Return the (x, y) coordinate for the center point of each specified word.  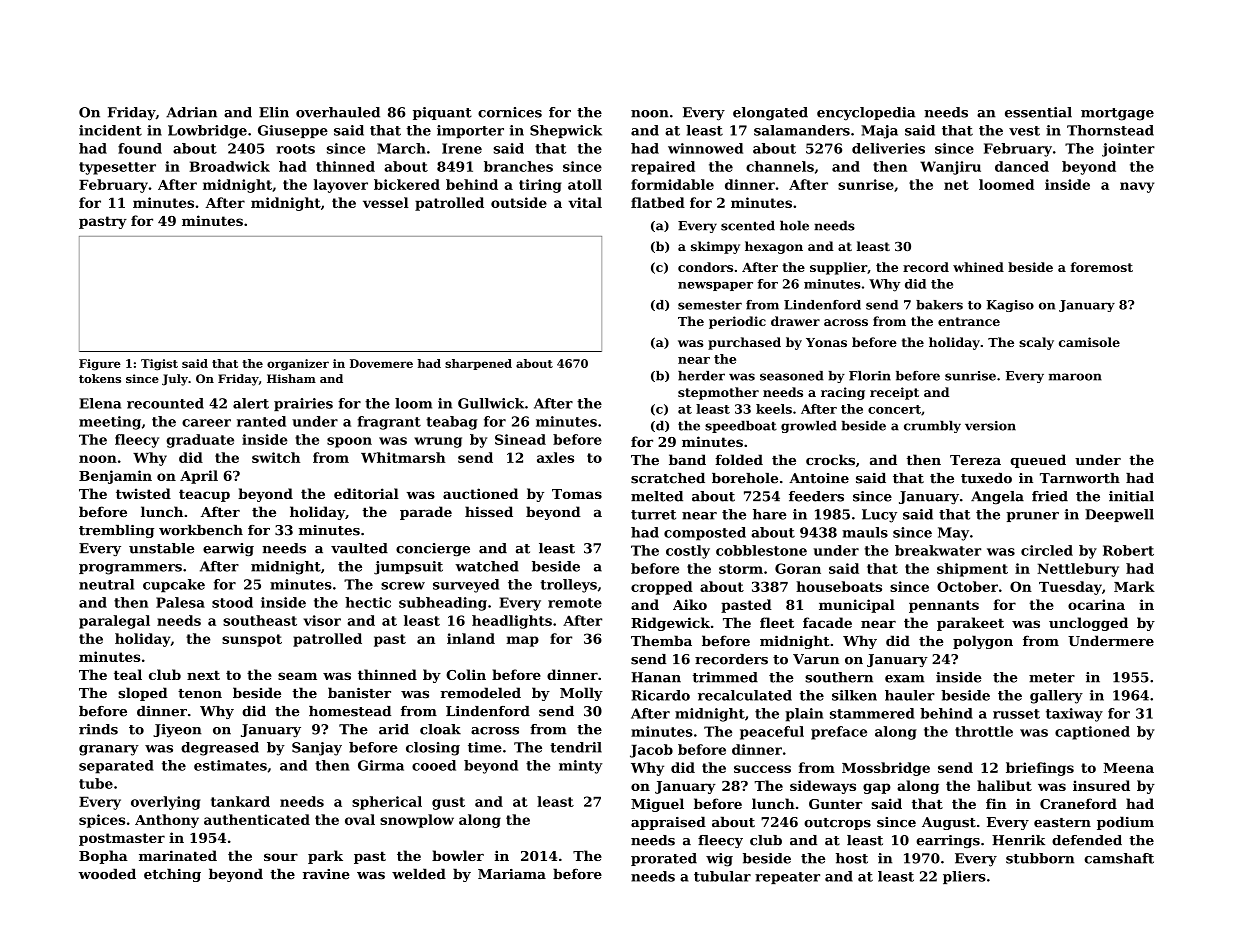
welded (419, 874)
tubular (722, 876)
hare (770, 514)
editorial (366, 493)
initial (1131, 496)
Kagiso (1010, 306)
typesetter (117, 168)
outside (519, 202)
